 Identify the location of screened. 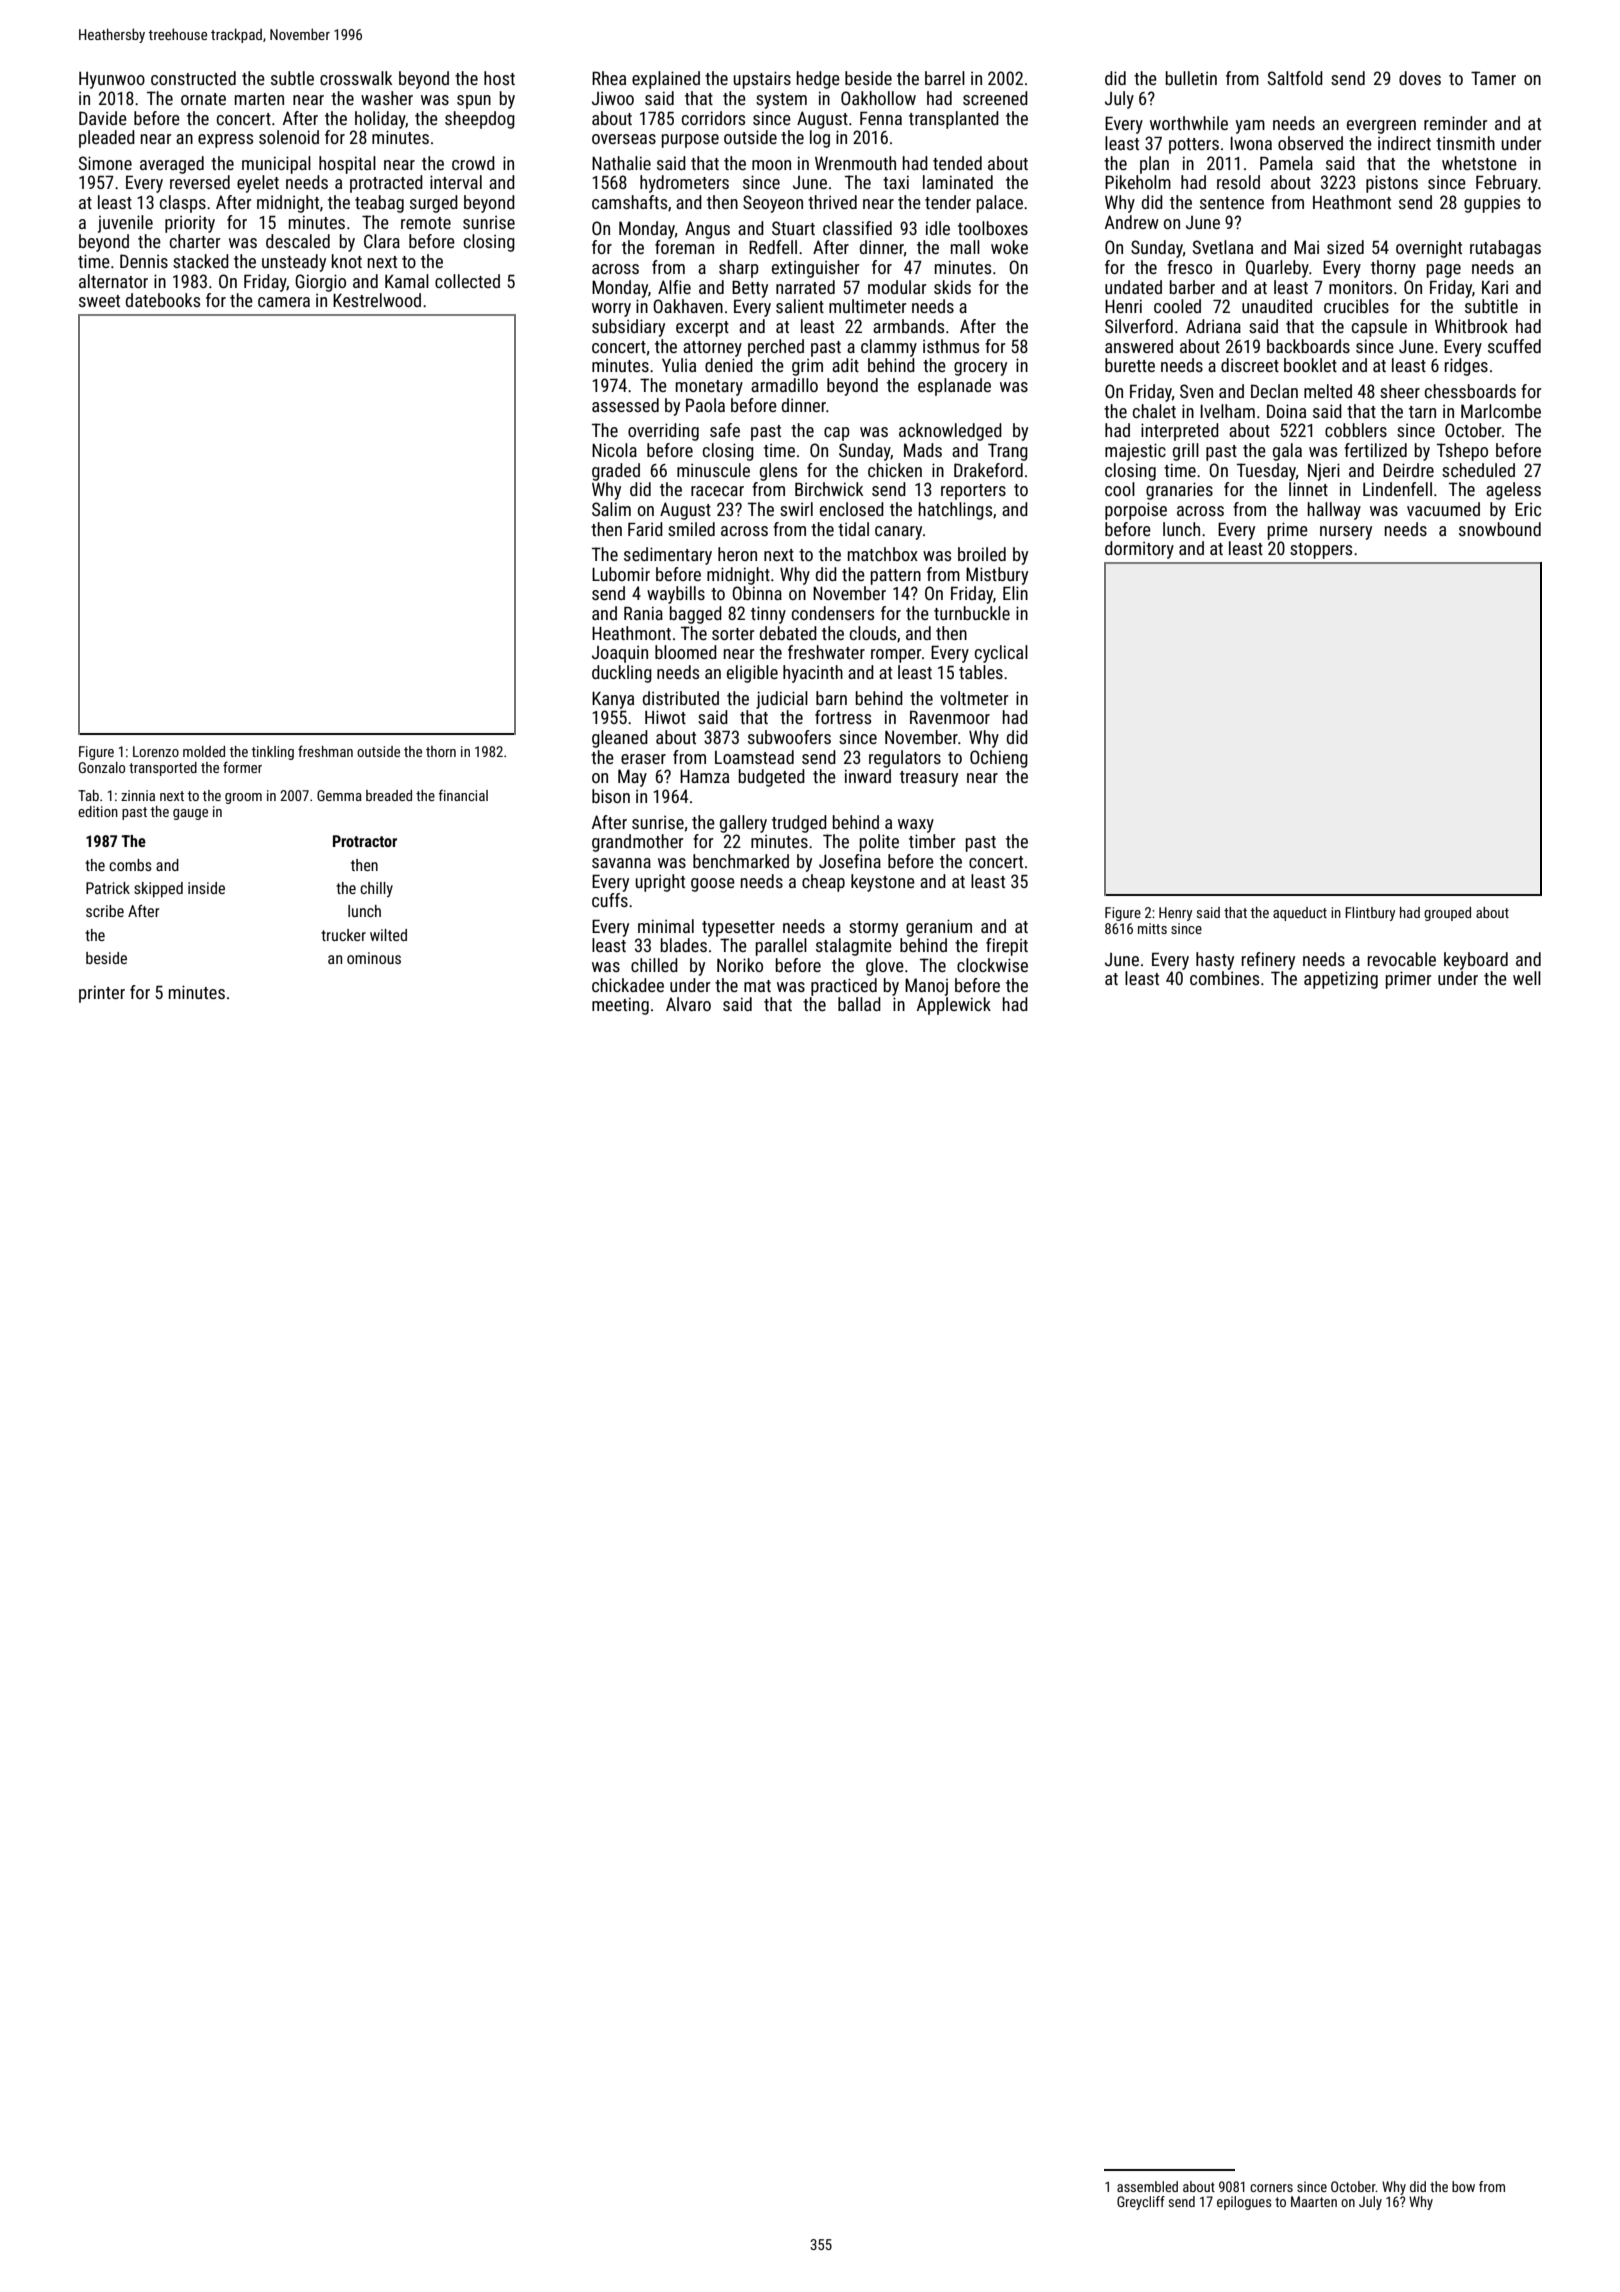
(995, 98).
